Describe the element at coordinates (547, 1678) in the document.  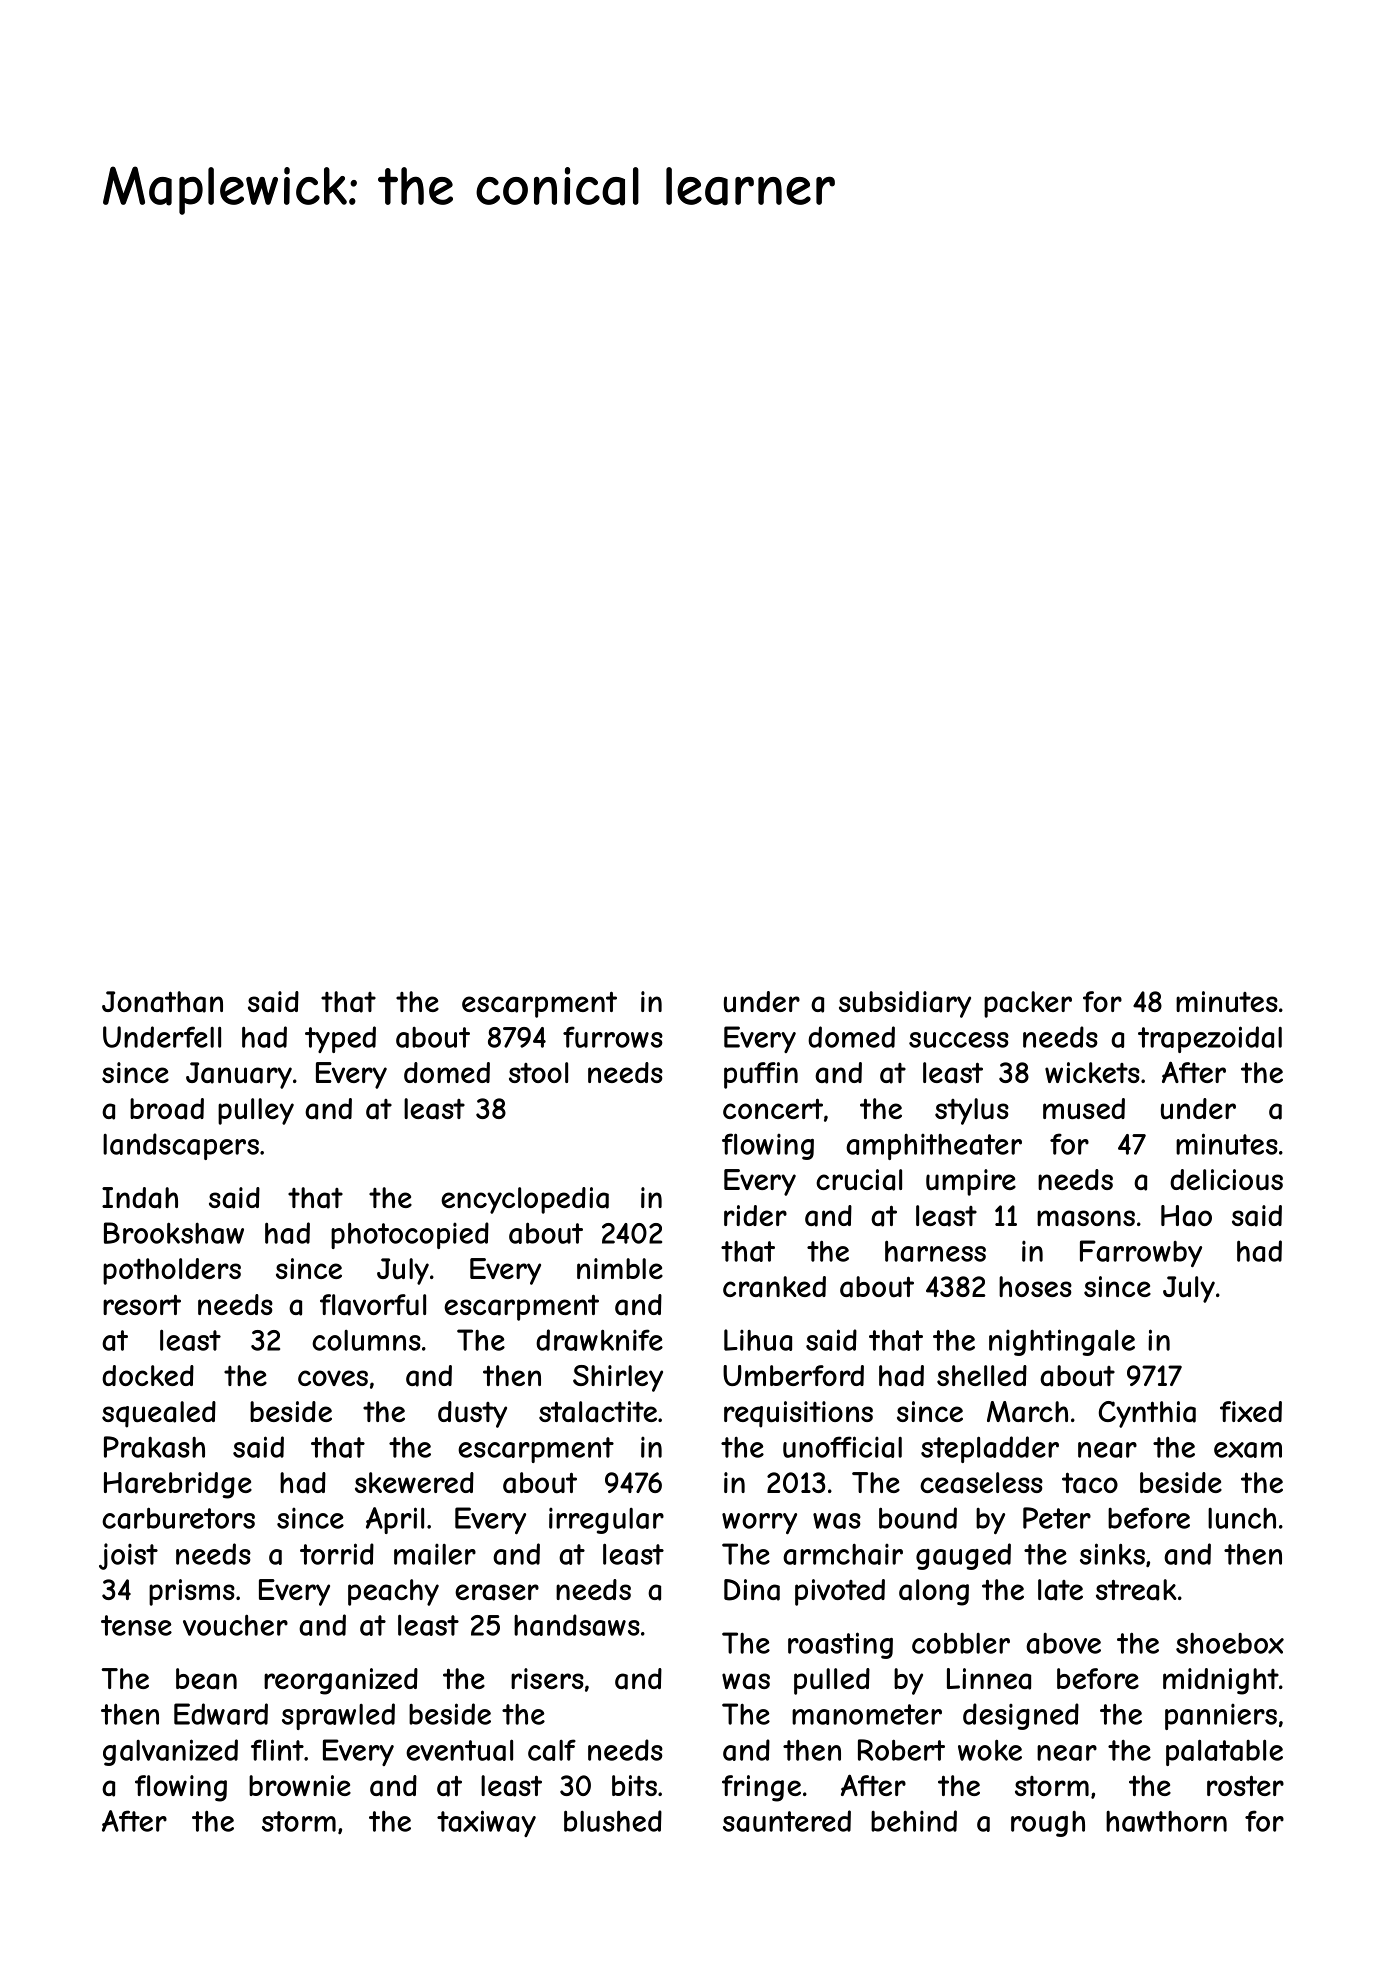
I see `risers` at that location.
